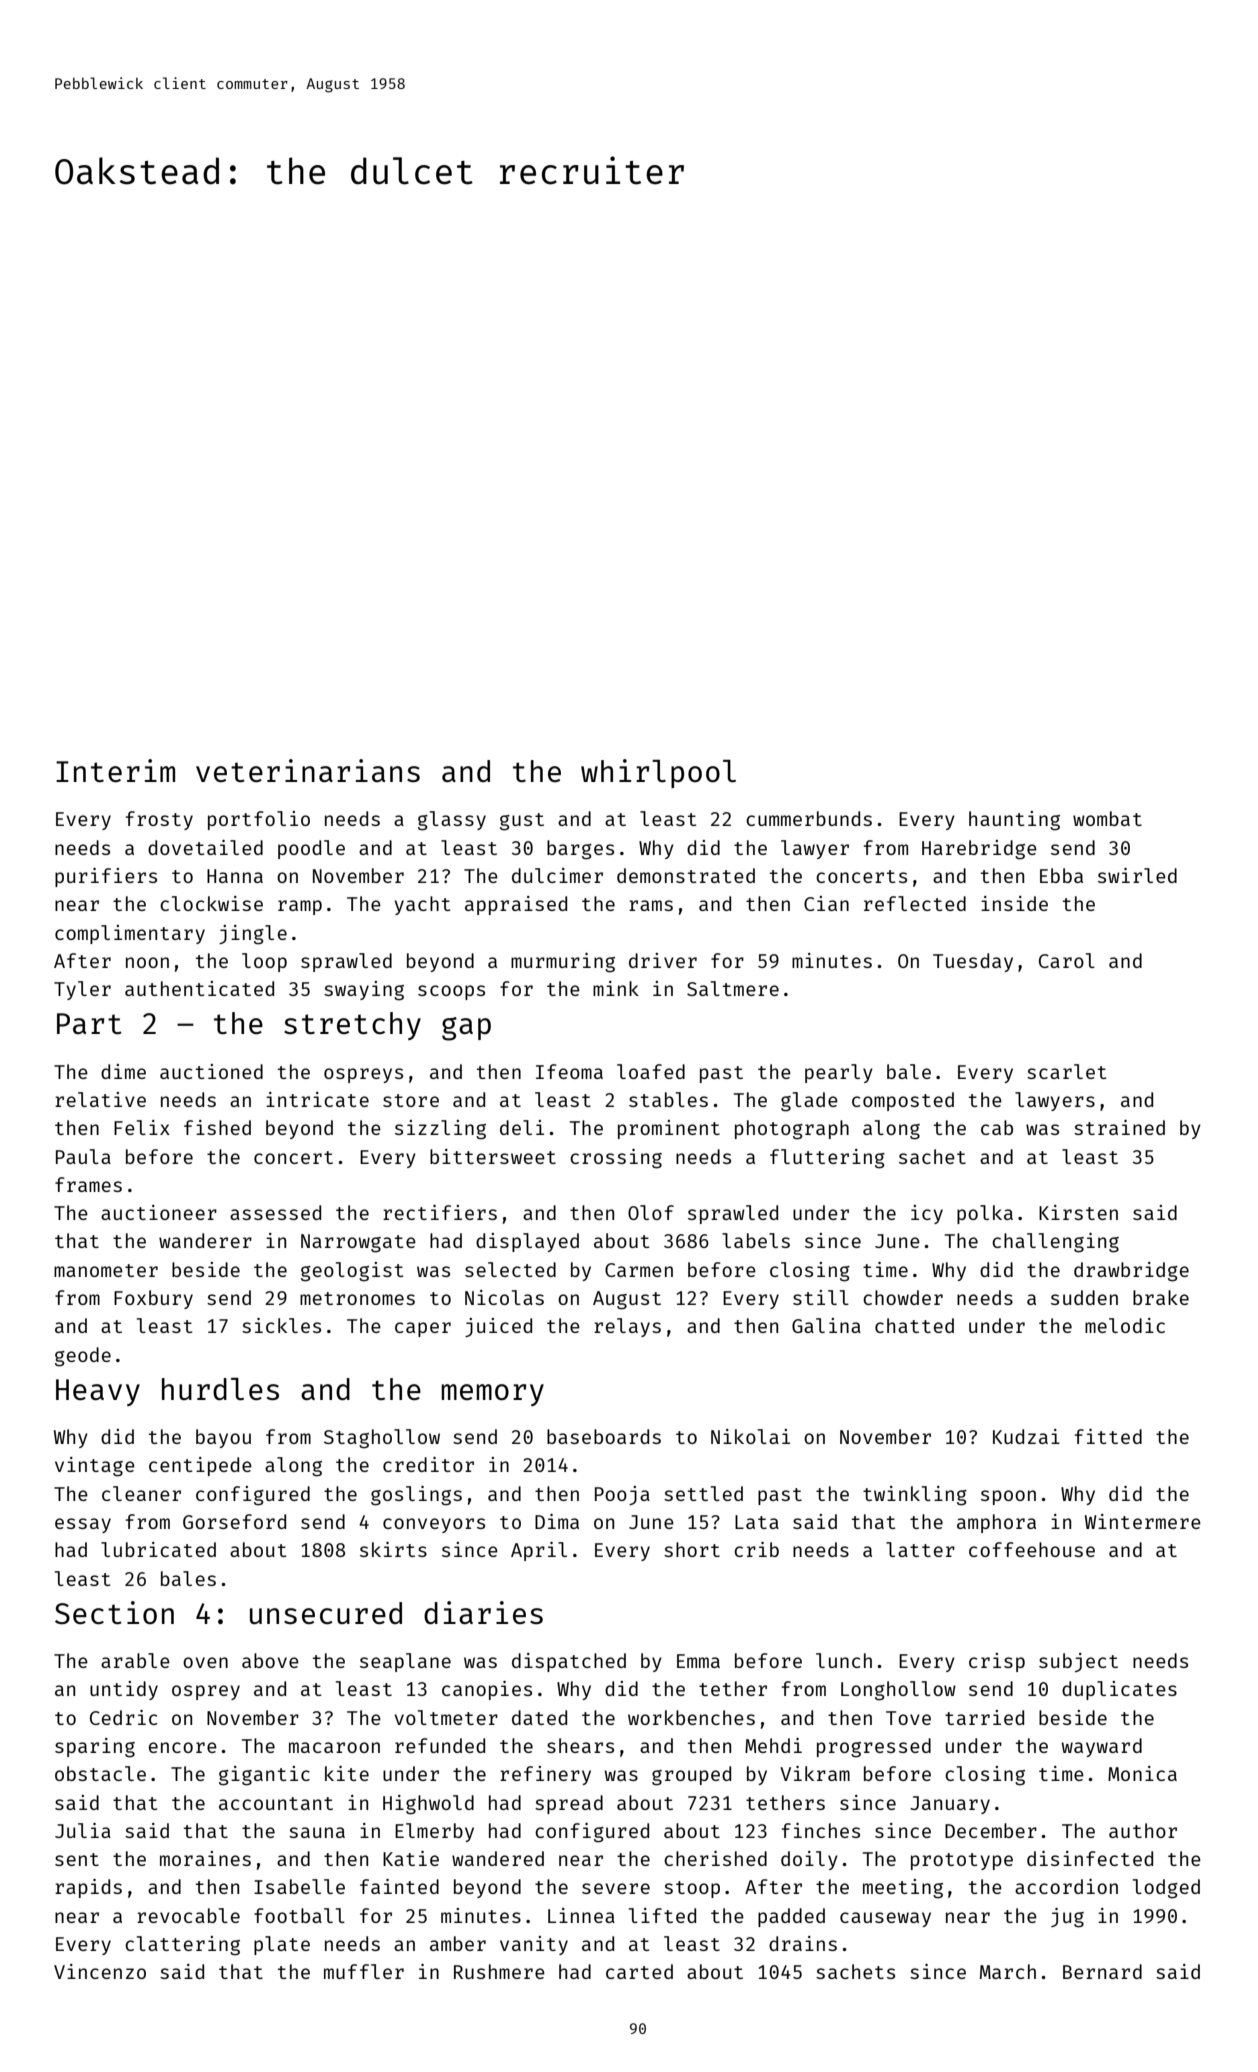 This document has height=2072, width=1258. Describe the element at coordinates (83, 1525) in the document. I see `essay` at that location.
